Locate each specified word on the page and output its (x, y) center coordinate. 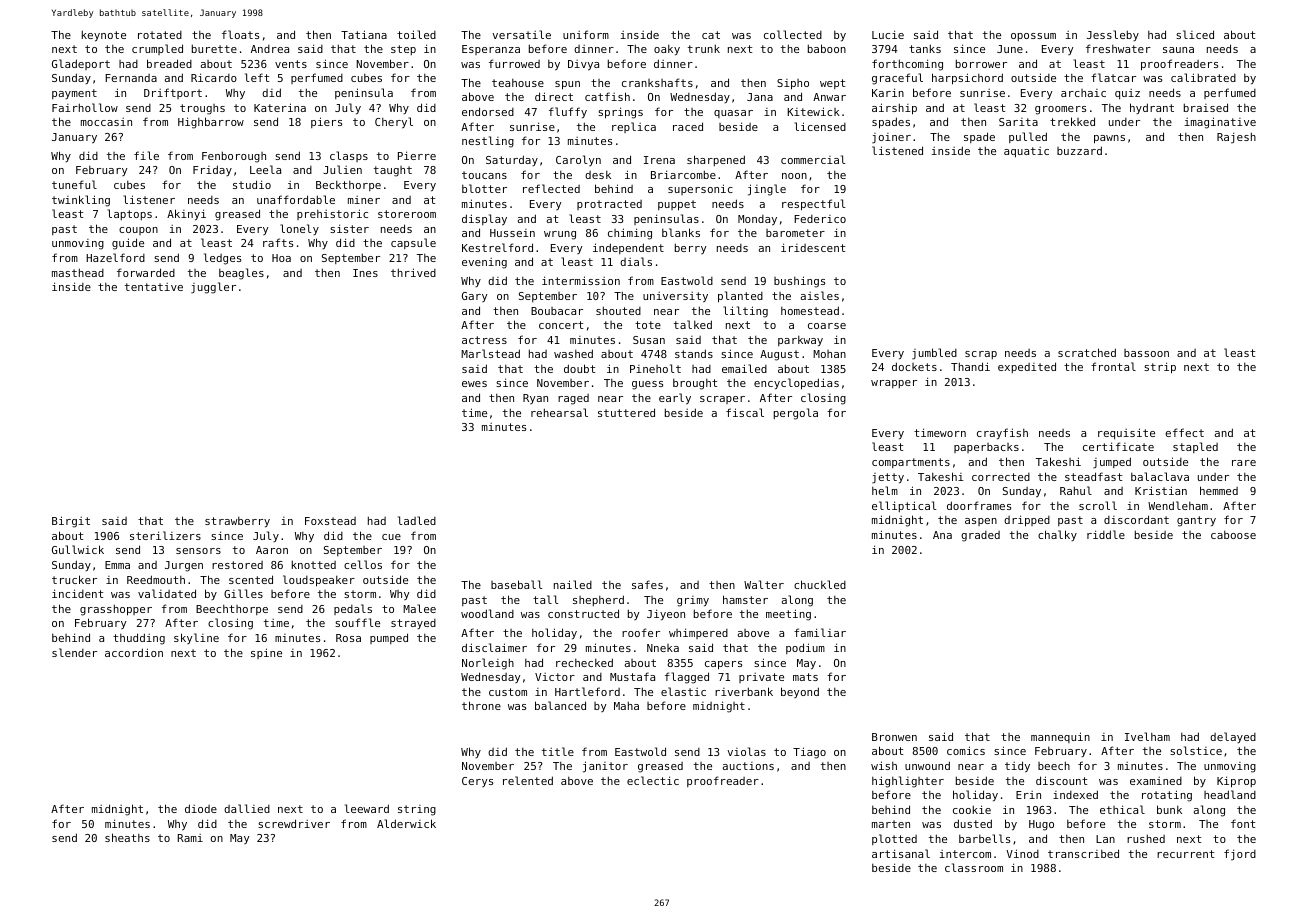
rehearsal (559, 412)
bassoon (1146, 353)
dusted (973, 823)
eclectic (653, 780)
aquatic (1026, 152)
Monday (757, 220)
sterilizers (165, 535)
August (779, 355)
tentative (154, 287)
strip (1160, 368)
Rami (190, 838)
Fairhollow (85, 107)
